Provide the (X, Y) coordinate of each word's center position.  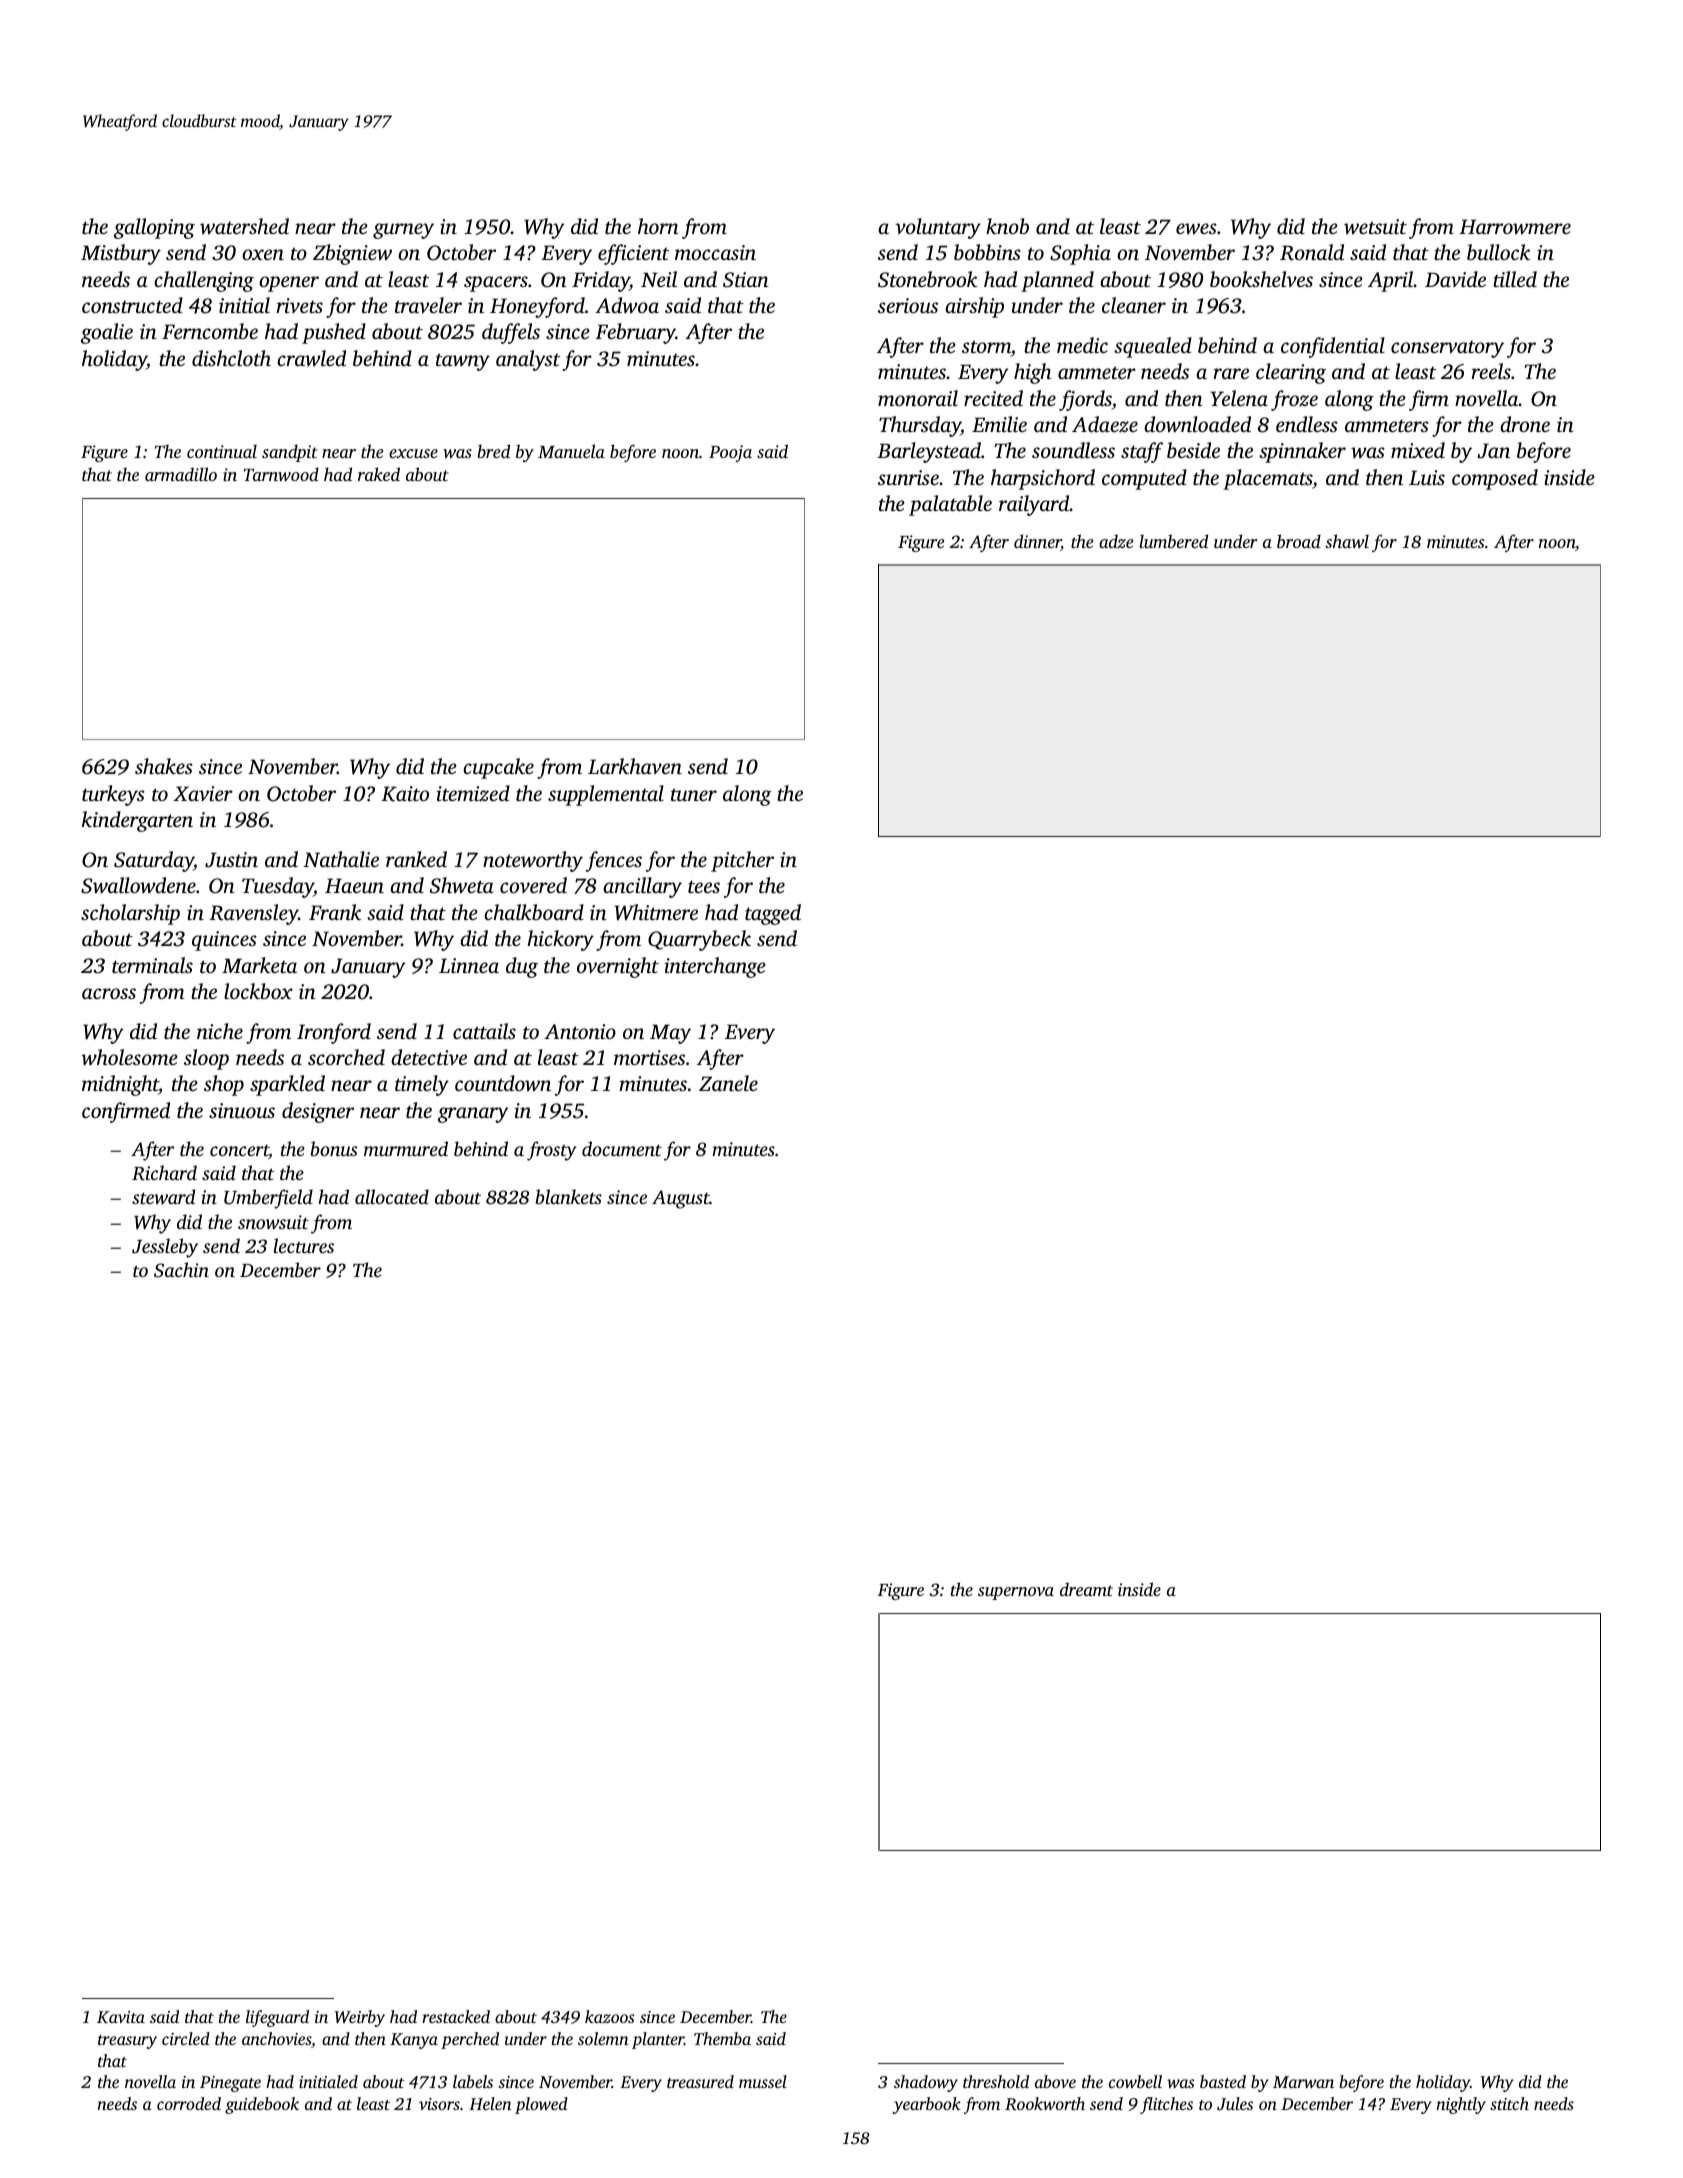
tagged (773, 914)
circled (186, 2038)
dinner (1037, 542)
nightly (1461, 2105)
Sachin (181, 1270)
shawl (1347, 541)
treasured (700, 2081)
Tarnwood (281, 474)
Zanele (728, 1083)
